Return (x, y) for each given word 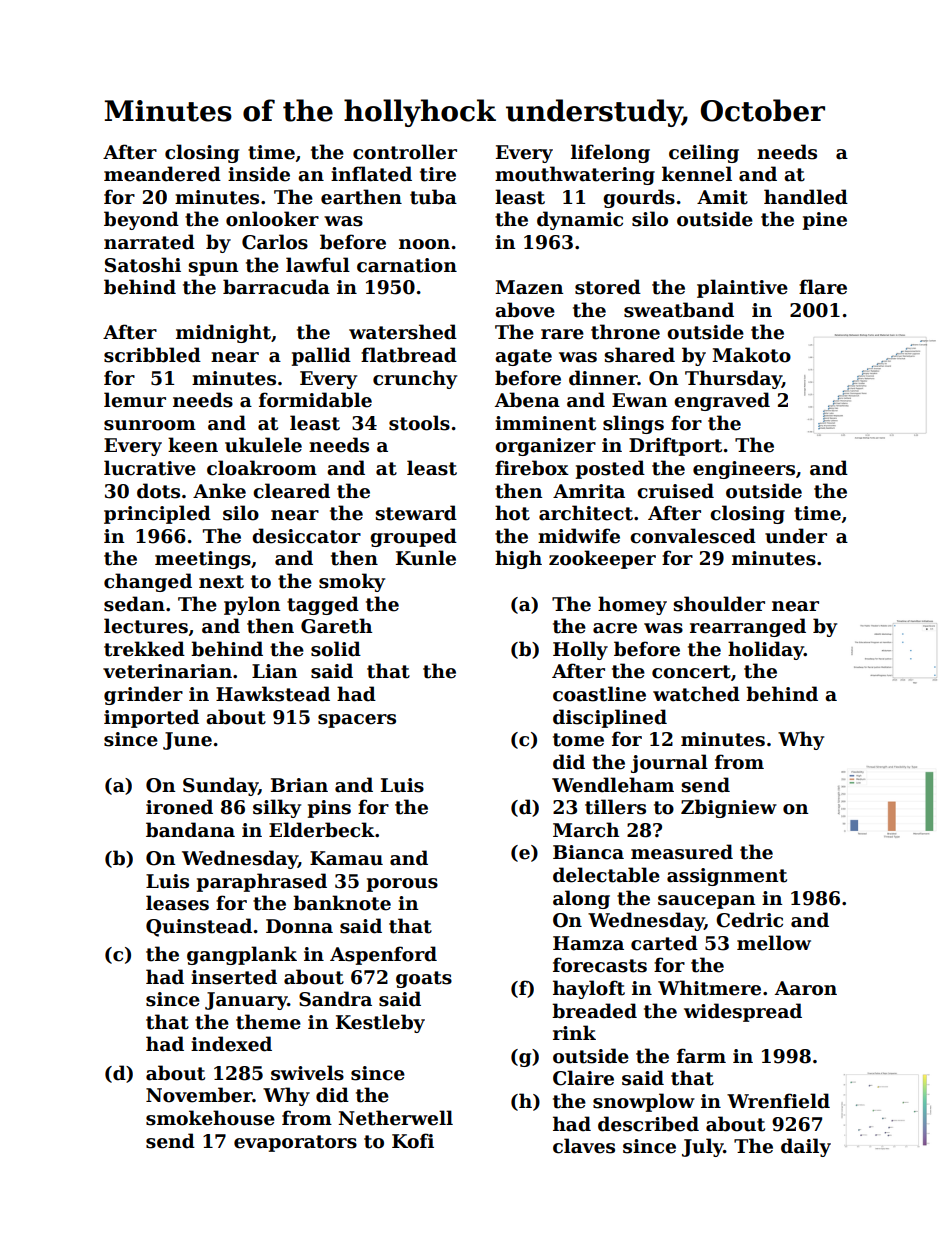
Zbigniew (729, 808)
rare (562, 334)
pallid (321, 356)
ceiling (704, 153)
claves (584, 1146)
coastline (599, 694)
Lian (274, 671)
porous (402, 885)
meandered (162, 174)
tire (438, 174)
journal (669, 763)
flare (823, 287)
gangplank (242, 955)
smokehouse (210, 1118)
